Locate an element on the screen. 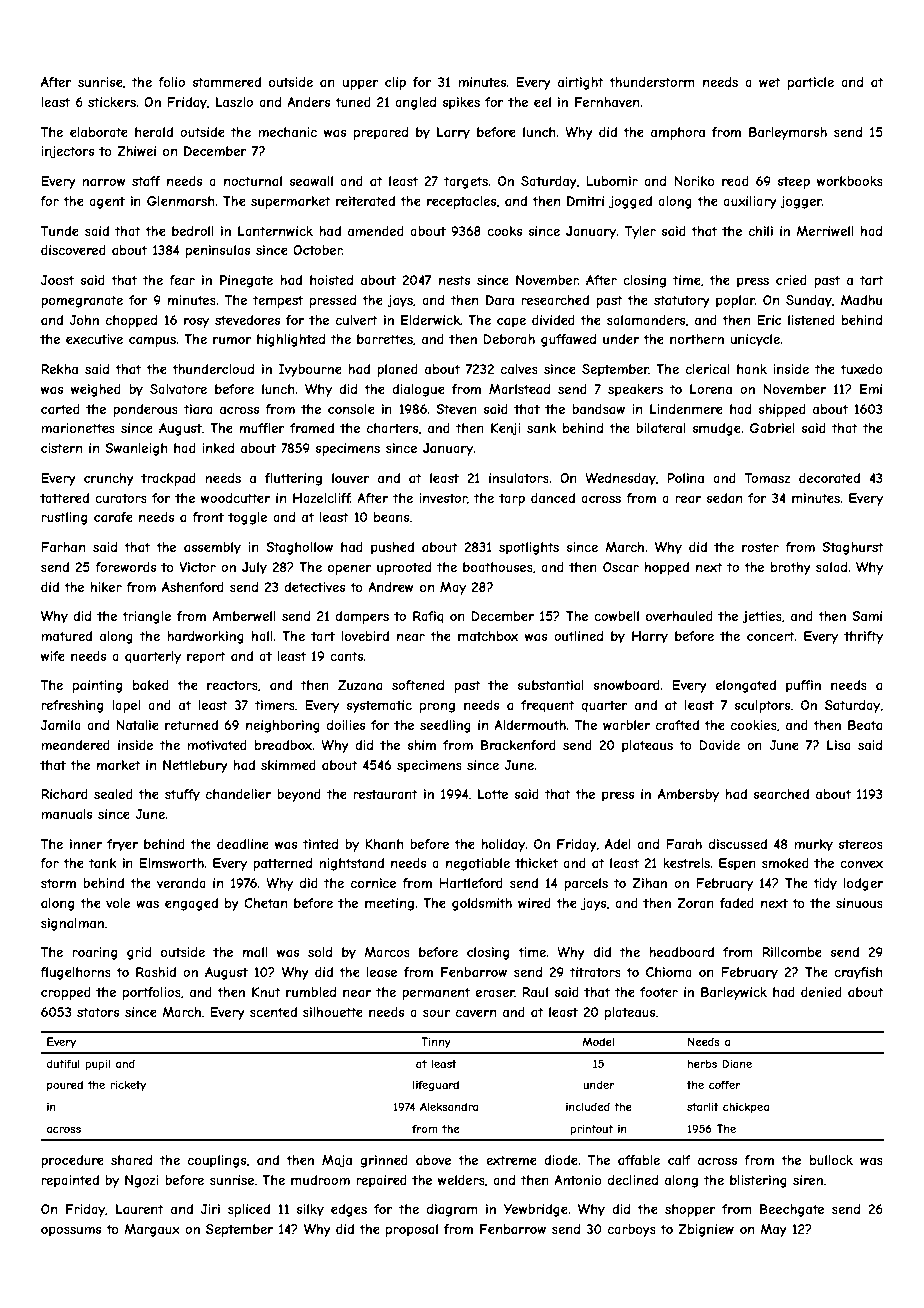 The width and height of the screenshot is (924, 1308). scented is located at coordinates (273, 1012).
